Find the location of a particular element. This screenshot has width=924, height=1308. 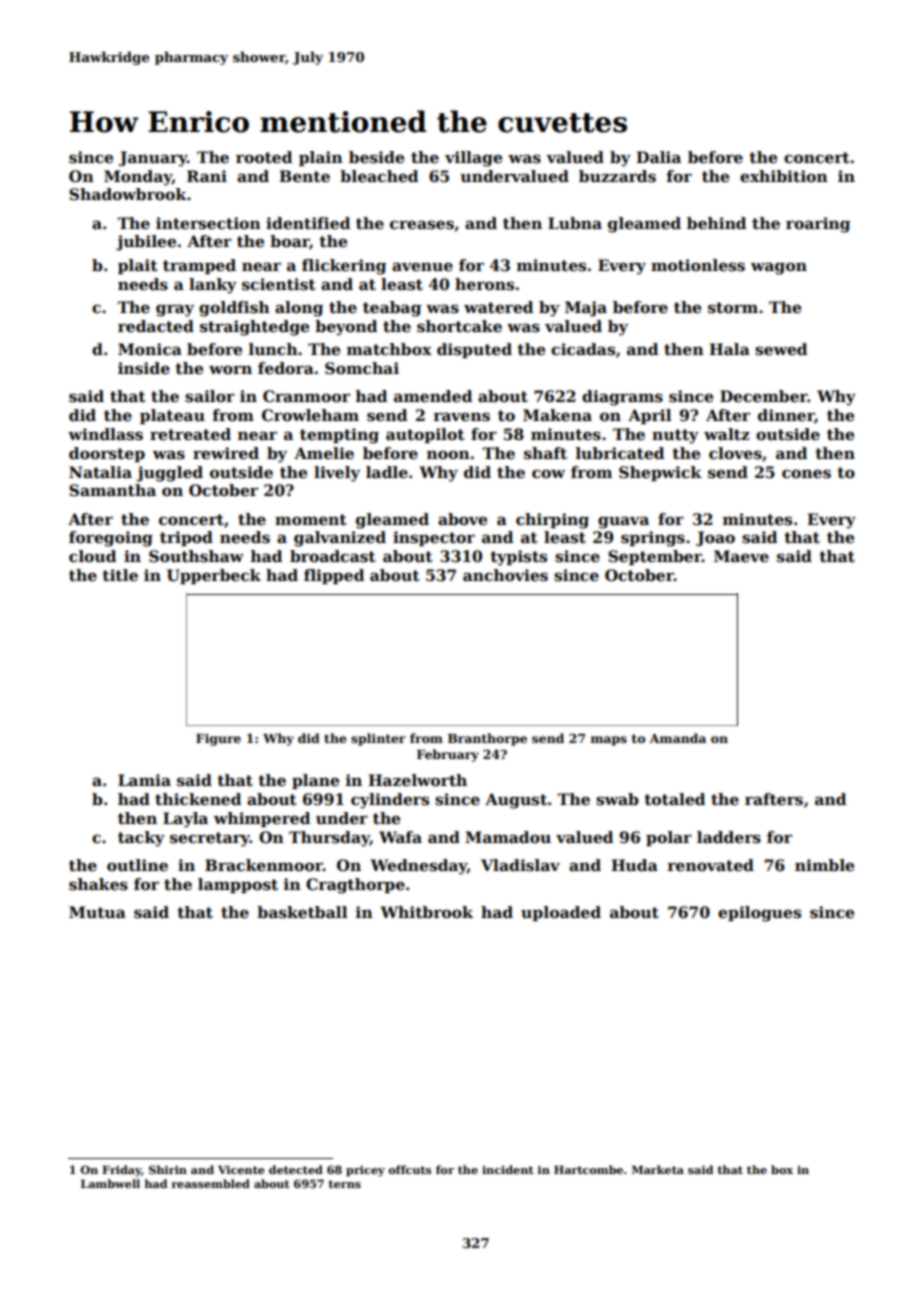

foregoing is located at coordinates (111, 539).
